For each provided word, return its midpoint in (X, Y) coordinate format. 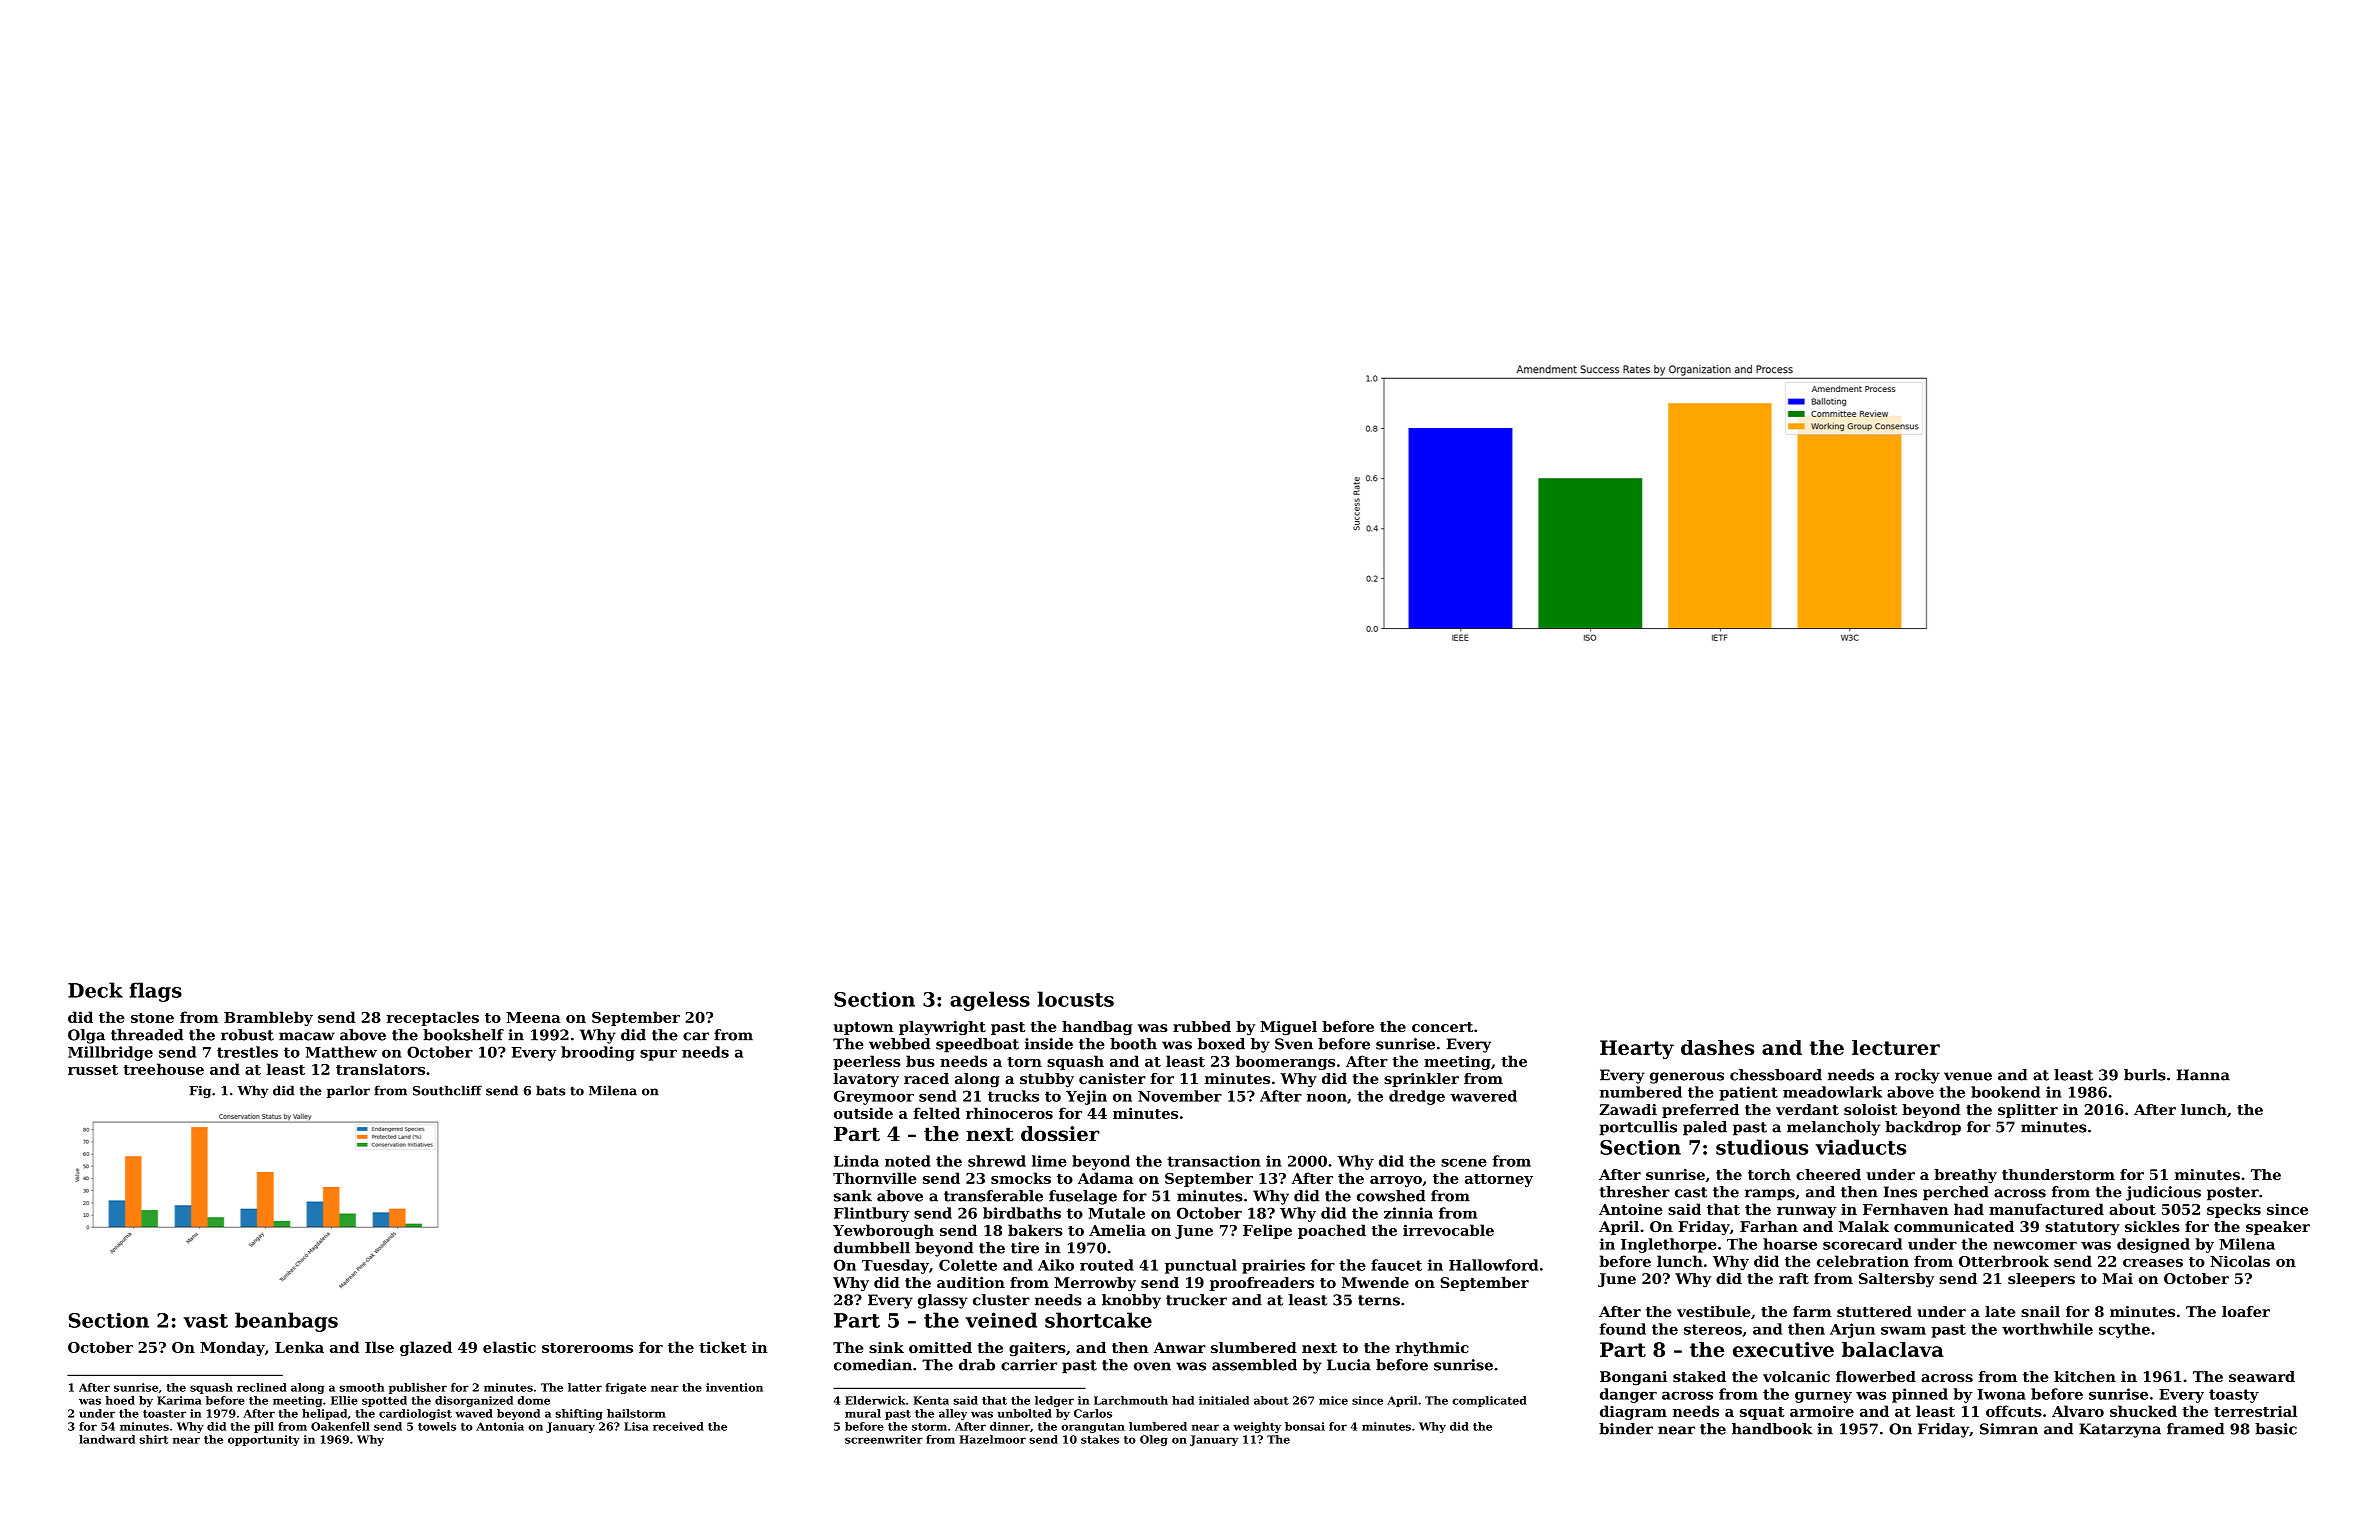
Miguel (1288, 1028)
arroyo (1396, 1181)
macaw (307, 1036)
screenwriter (884, 1439)
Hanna (2203, 1075)
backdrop (1923, 1128)
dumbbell (872, 1248)
